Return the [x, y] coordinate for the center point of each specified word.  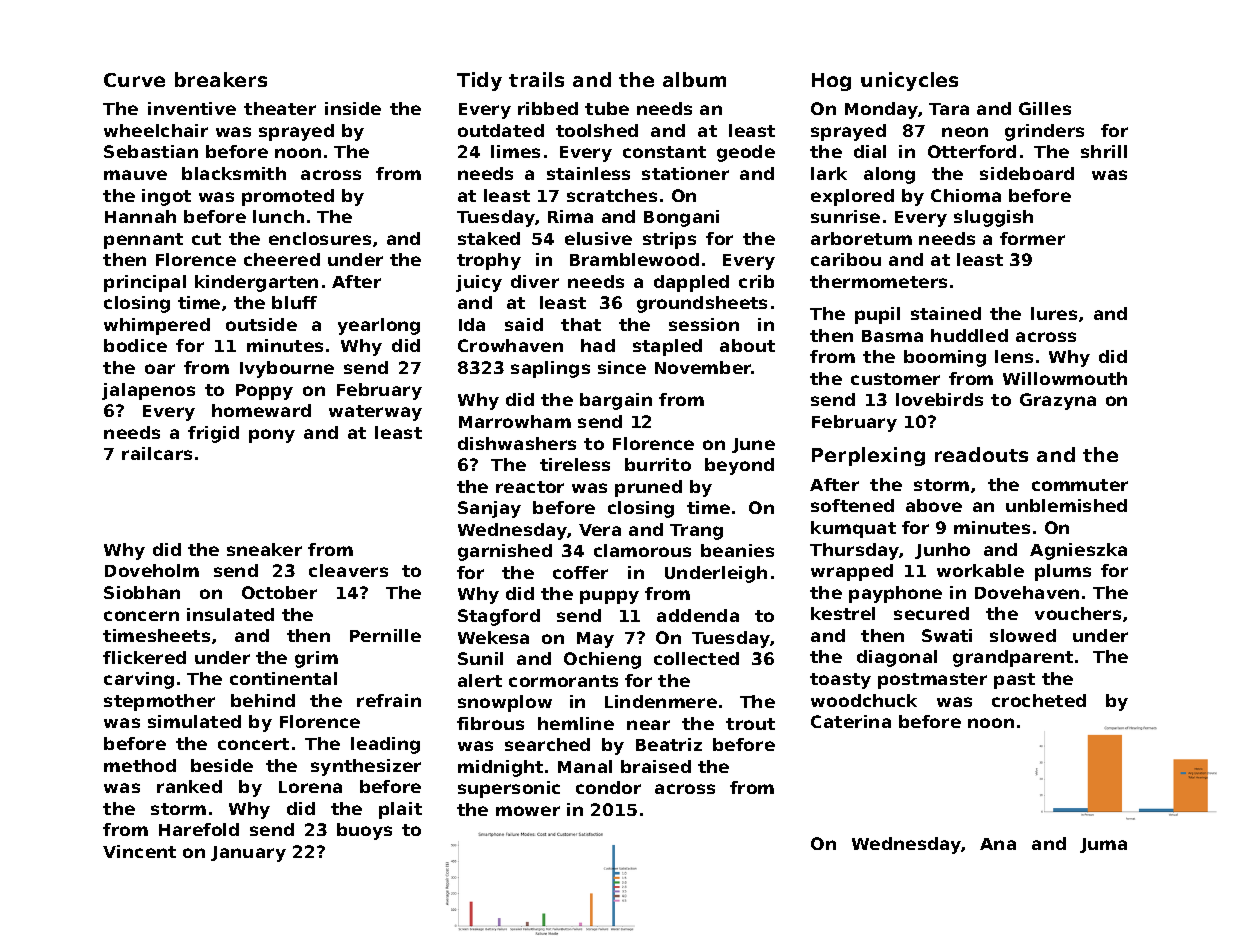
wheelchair [156, 130]
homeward [261, 410]
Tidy [479, 81]
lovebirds [939, 399]
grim [316, 659]
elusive [598, 238]
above [934, 505]
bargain [616, 401]
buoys [364, 831]
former [1032, 238]
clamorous [642, 550]
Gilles [1045, 108]
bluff [294, 302]
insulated [230, 614]
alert [480, 680]
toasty [840, 681]
